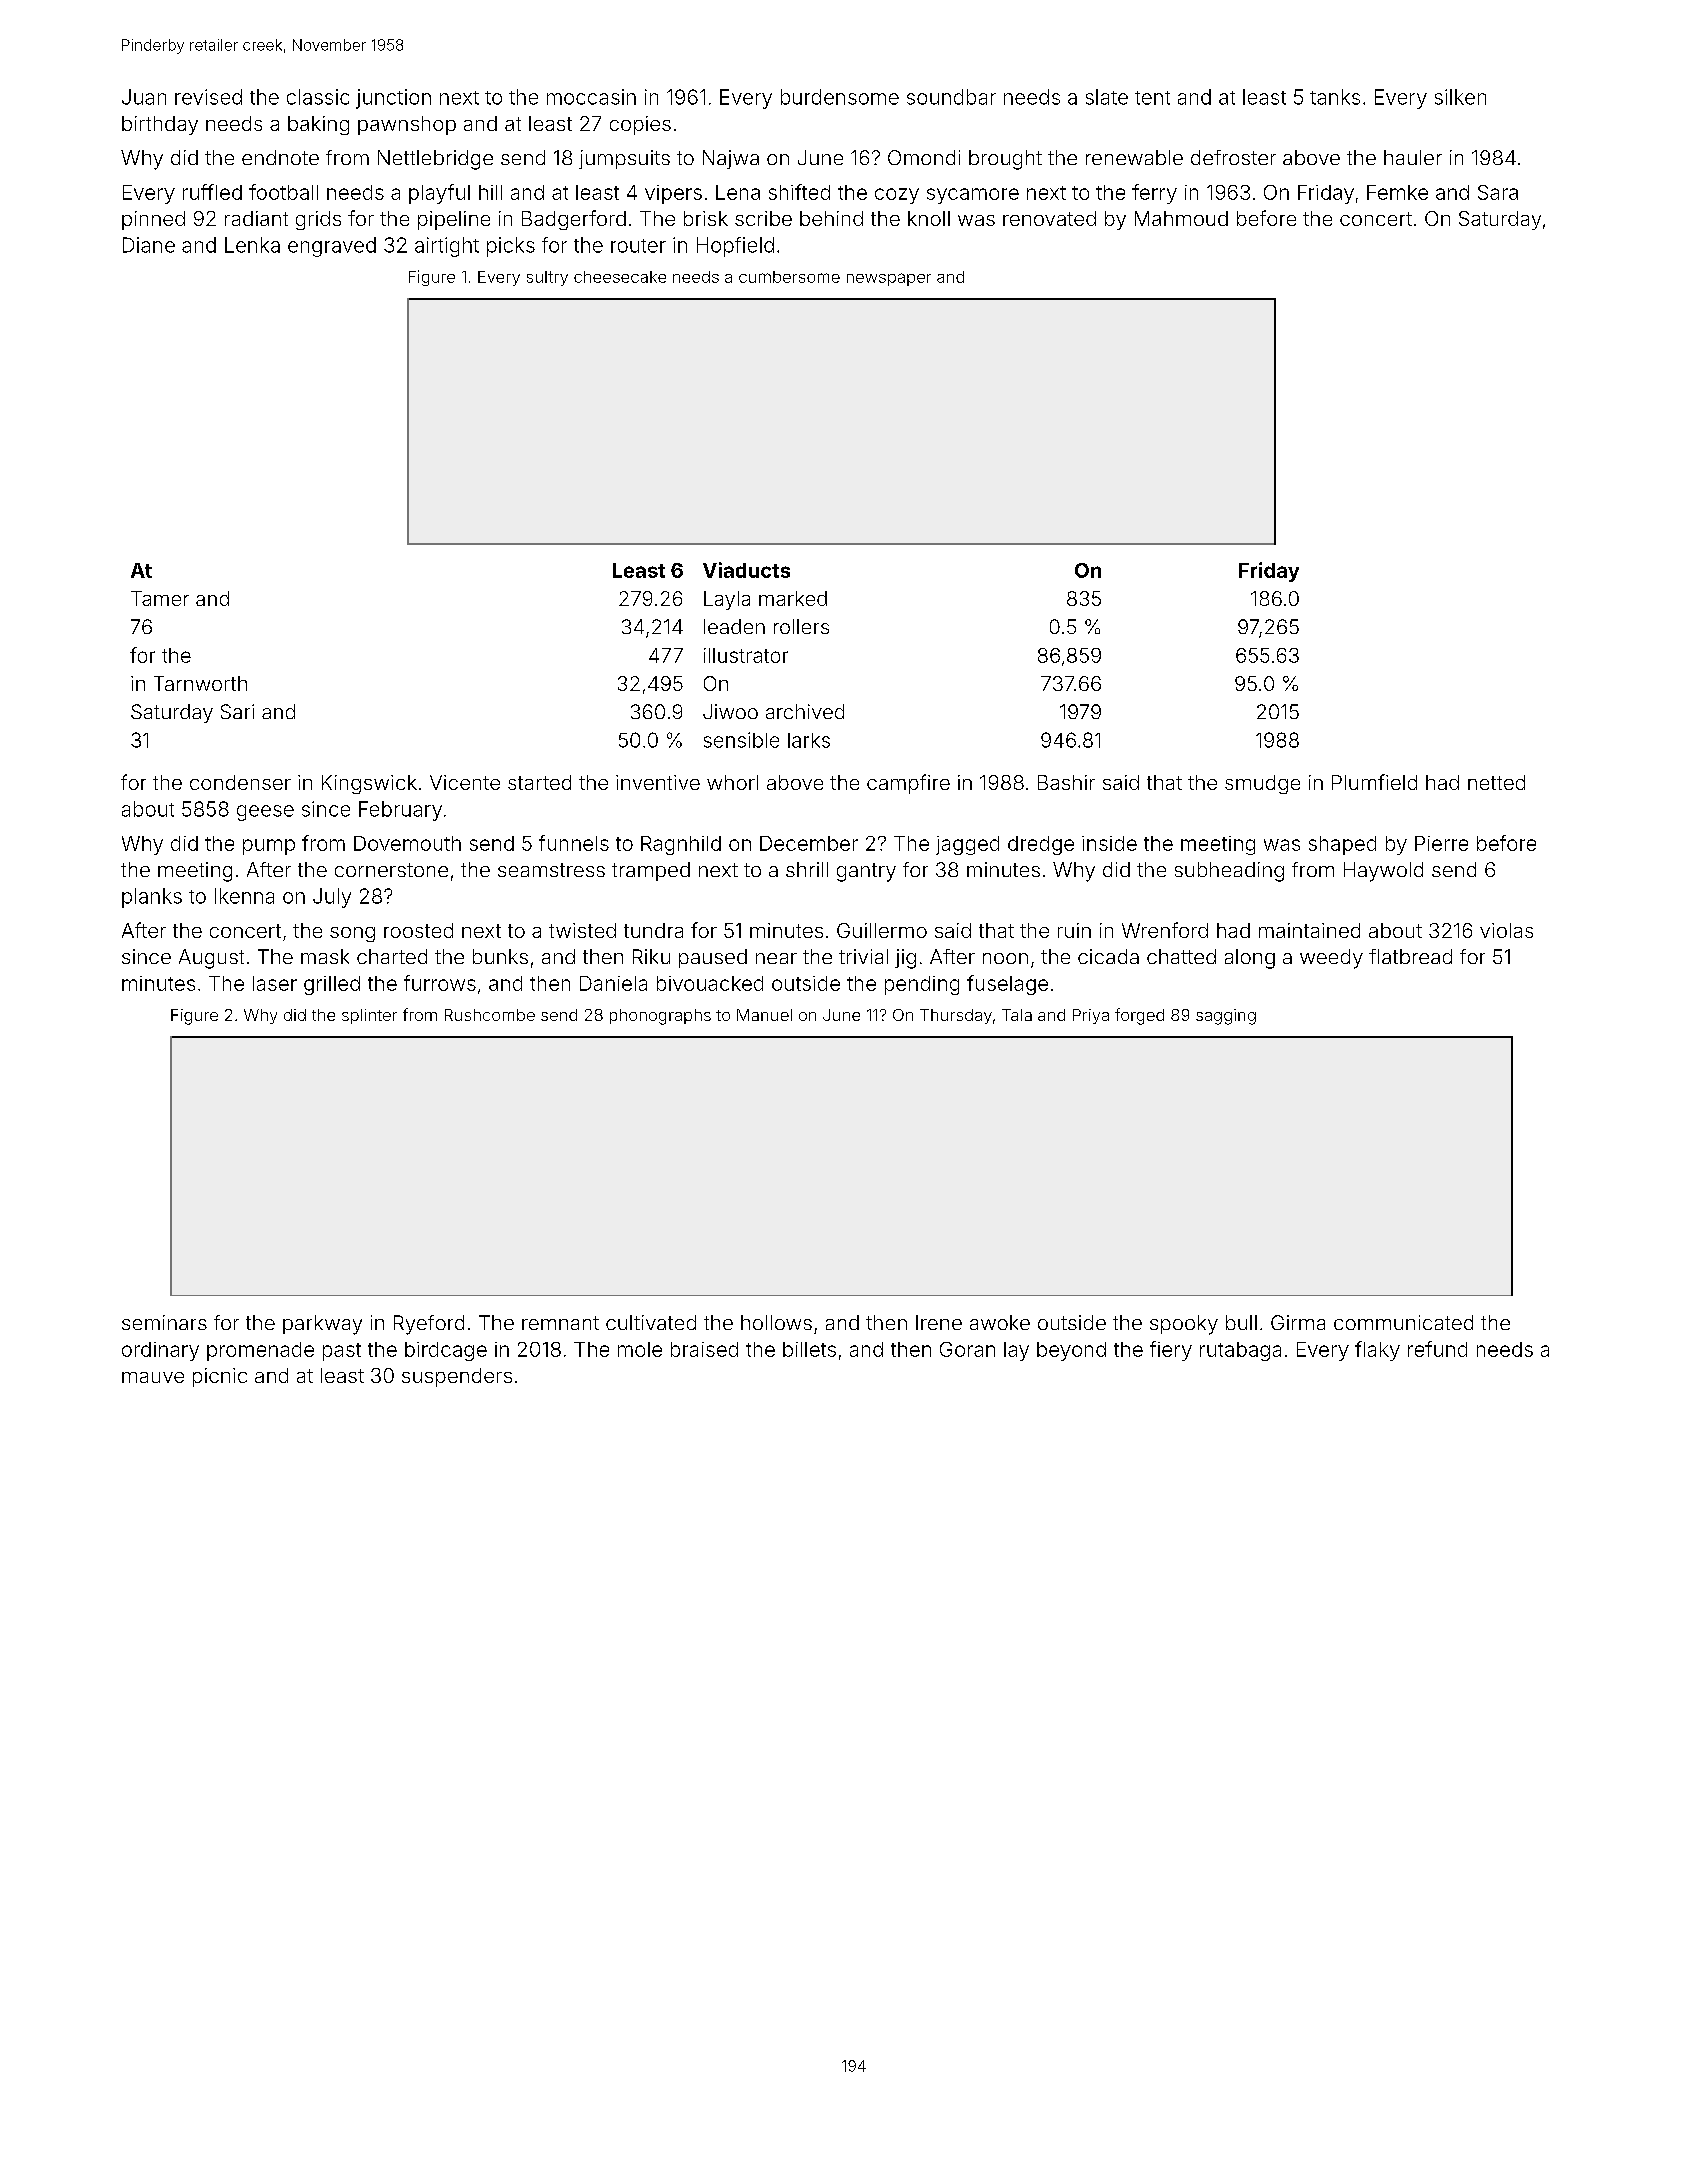 The width and height of the screenshot is (1683, 2178). I want to click on soundbar, so click(951, 97).
